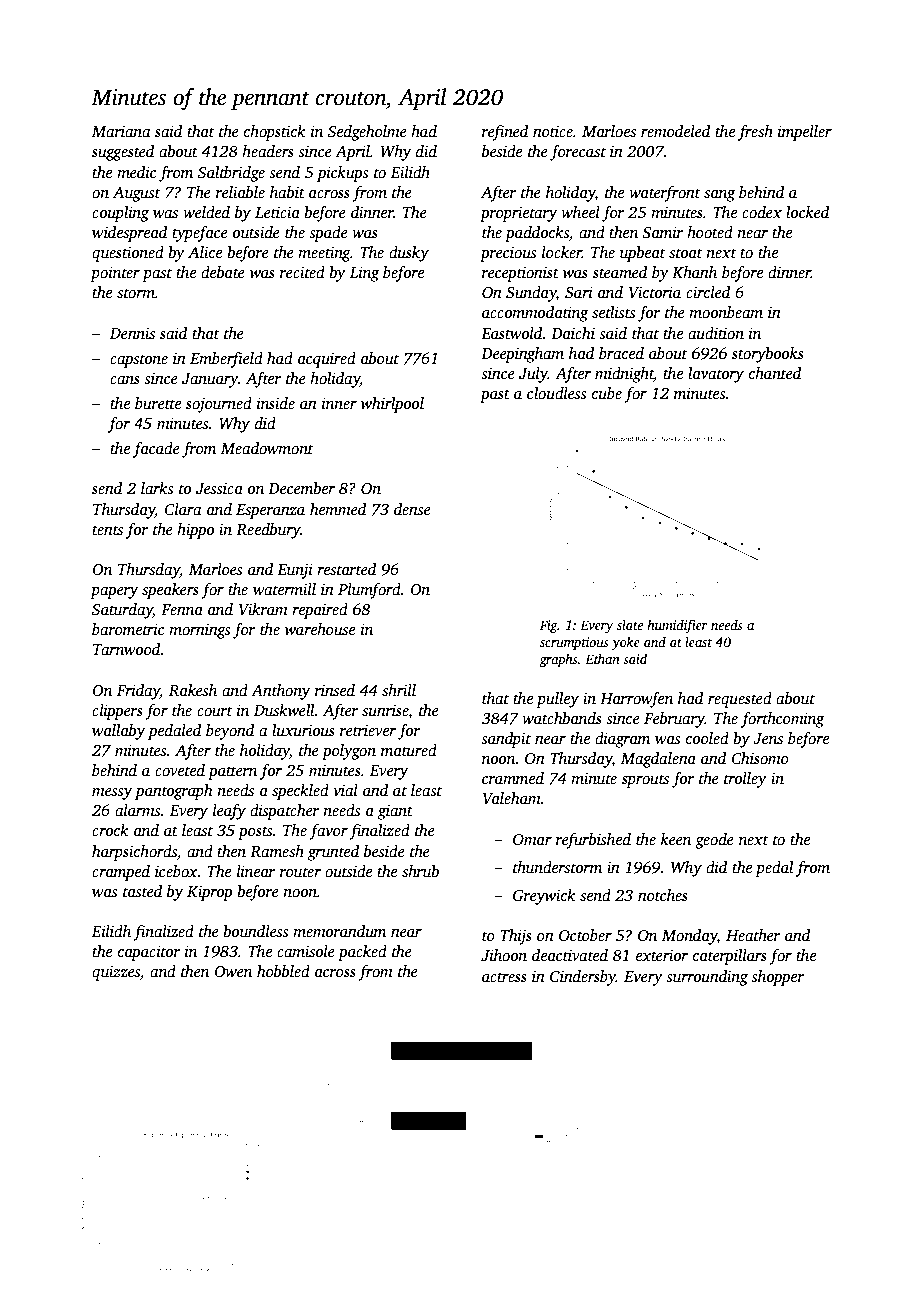 Image resolution: width=924 pixels, height=1314 pixels. What do you see at coordinates (280, 692) in the page?
I see `Anthony` at bounding box center [280, 692].
